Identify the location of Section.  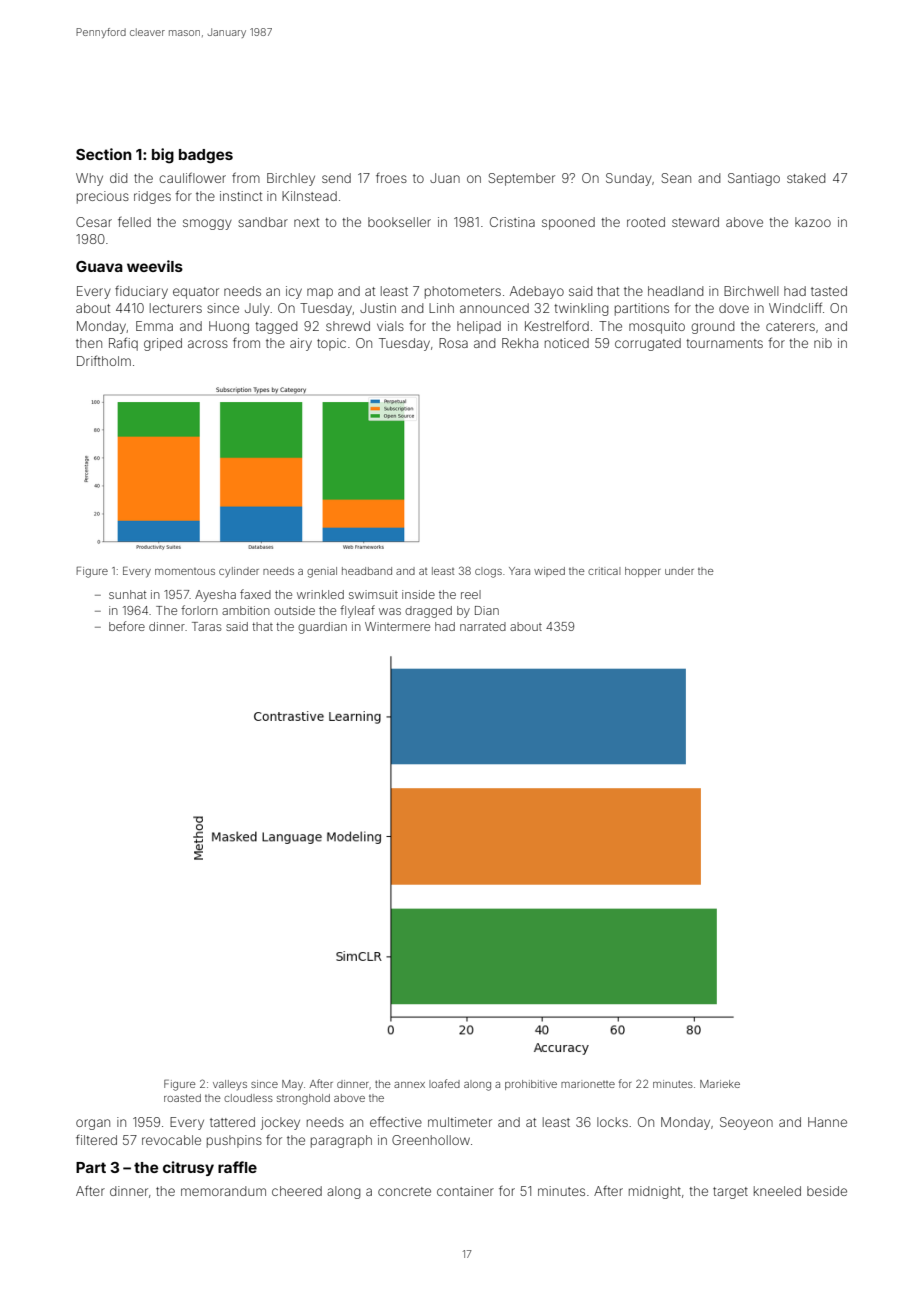
(104, 154).
